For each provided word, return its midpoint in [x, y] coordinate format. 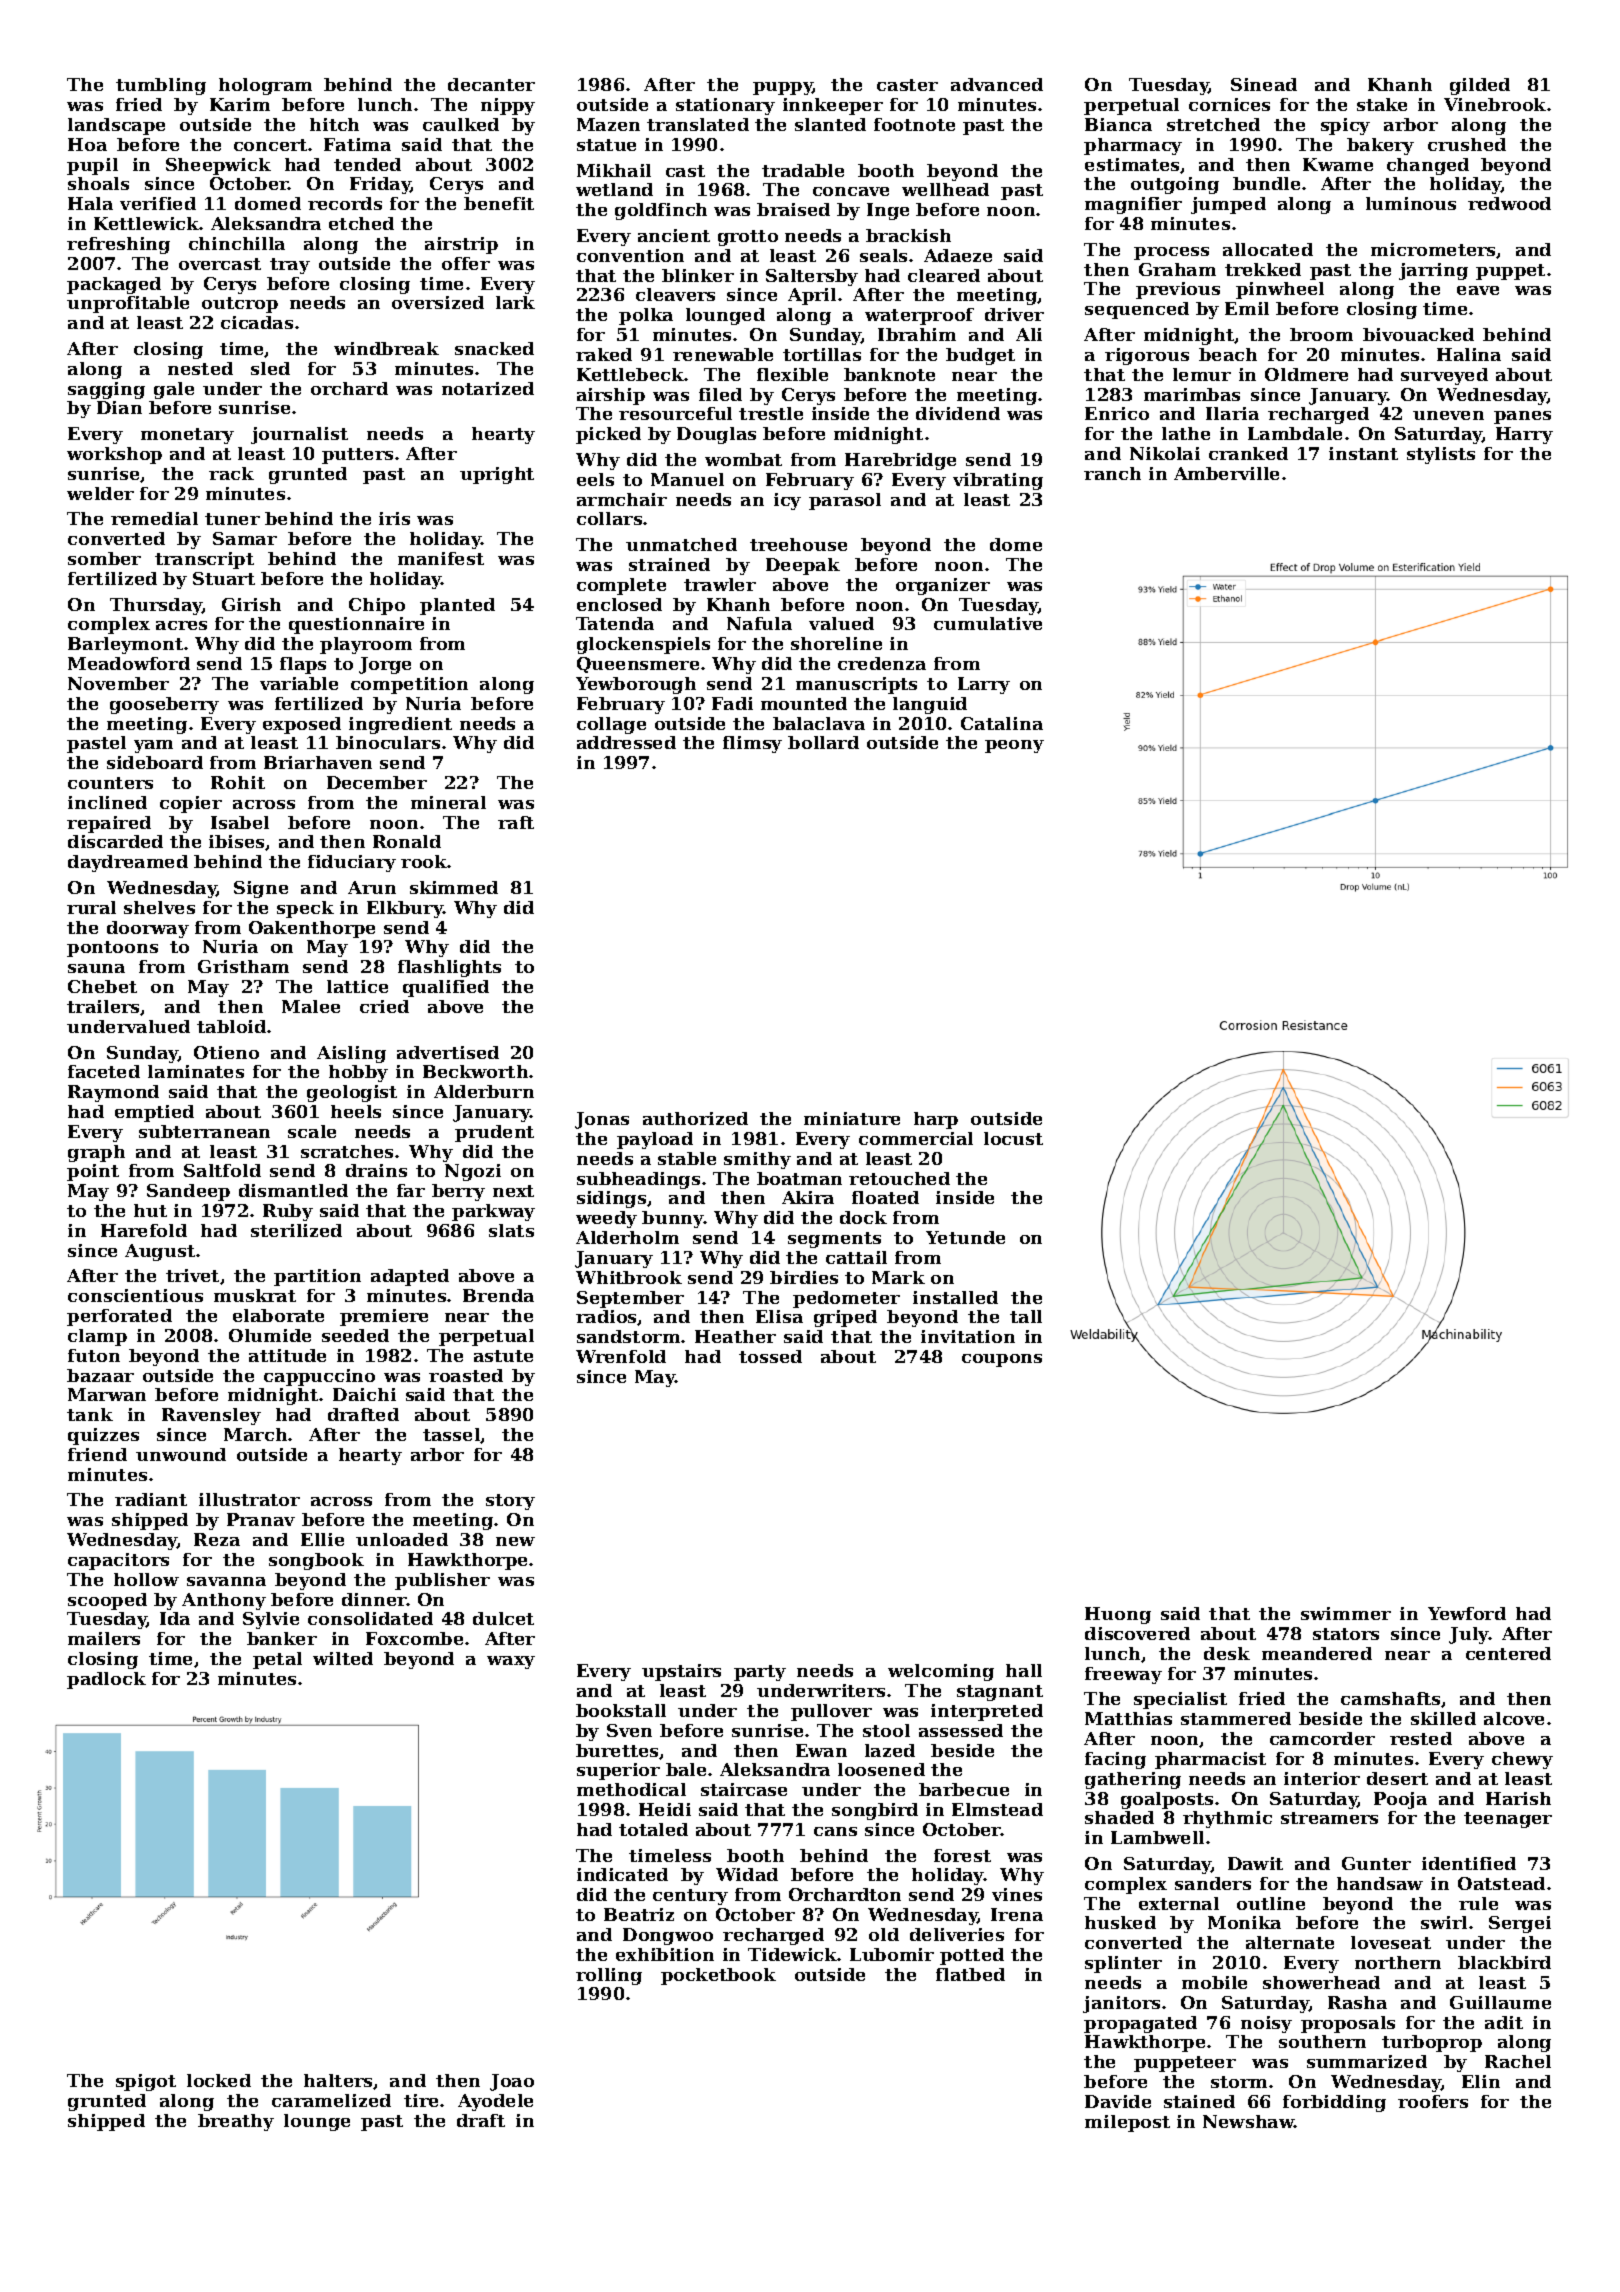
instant [1363, 453]
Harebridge [900, 461]
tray [290, 266]
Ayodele [495, 2102]
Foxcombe [414, 1638]
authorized [695, 1118]
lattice [357, 986]
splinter [1123, 1964]
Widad [747, 1874]
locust [1013, 1138]
